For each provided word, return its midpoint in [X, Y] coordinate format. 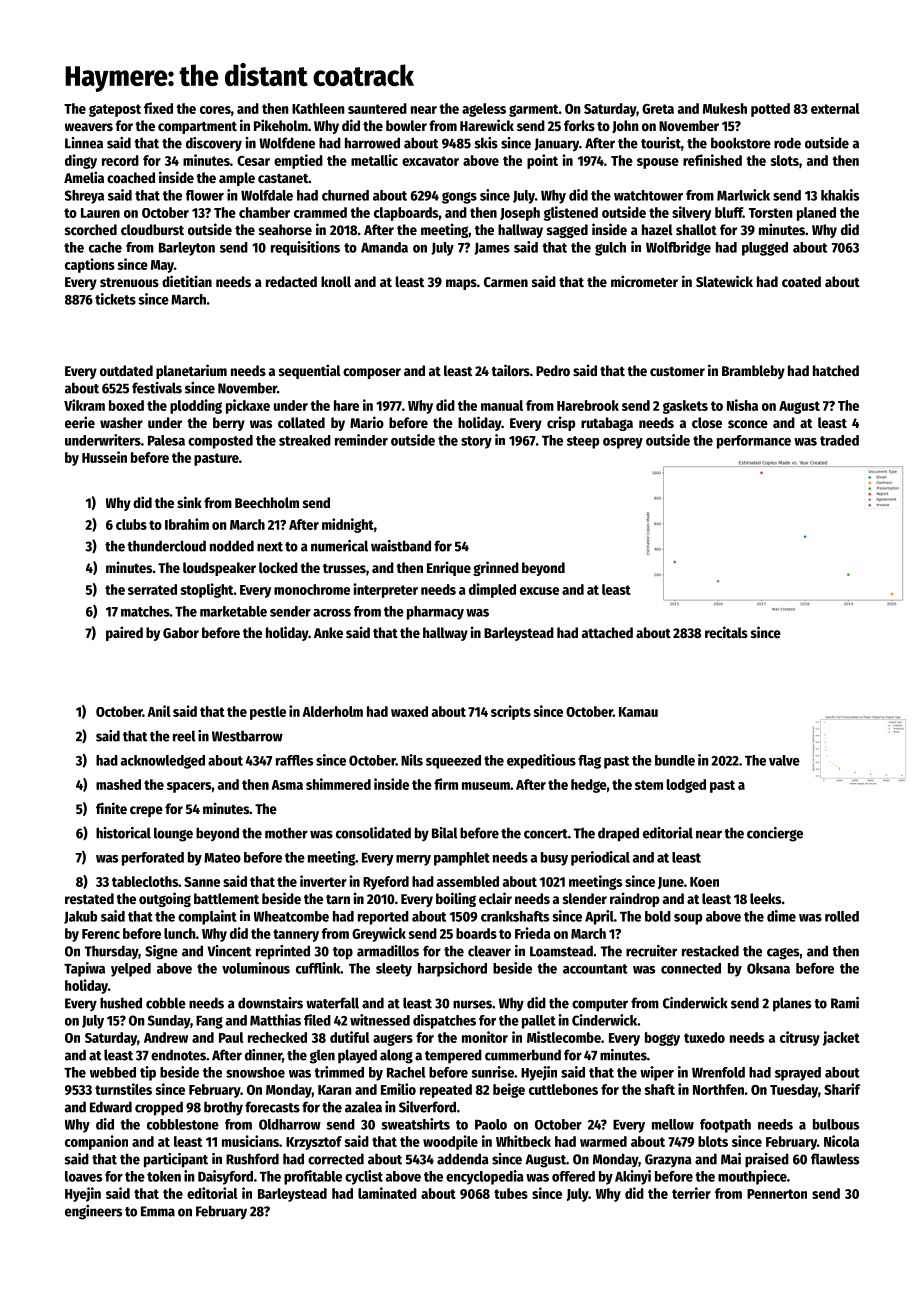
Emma [158, 1211]
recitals [726, 632]
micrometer [644, 281]
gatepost [115, 110]
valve [784, 760]
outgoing [165, 899]
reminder [361, 440]
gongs [459, 198]
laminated [387, 1193]
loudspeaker [219, 569]
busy [554, 859]
